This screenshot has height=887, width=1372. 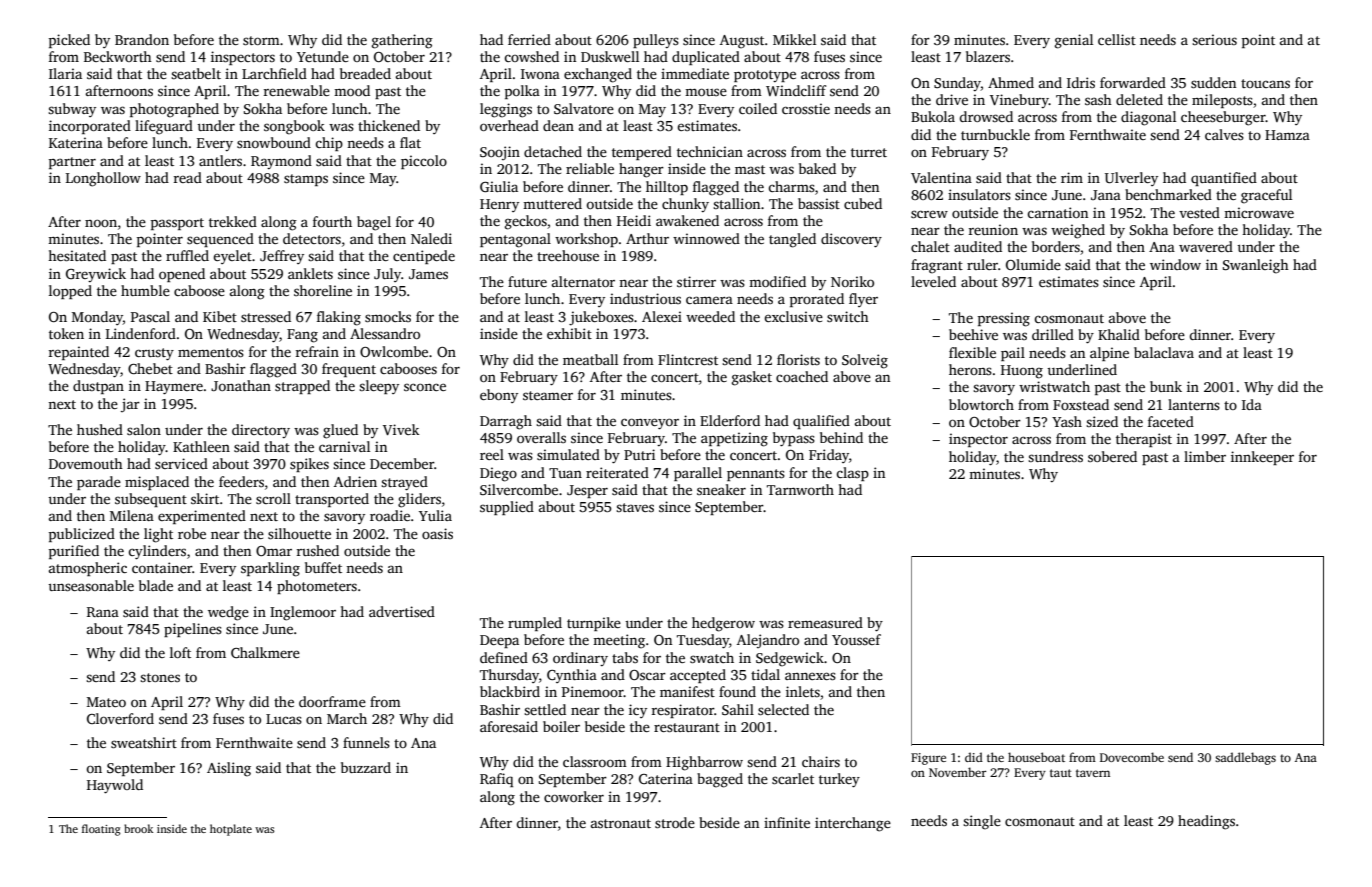 What do you see at coordinates (344, 446) in the screenshot?
I see `carnival` at bounding box center [344, 446].
